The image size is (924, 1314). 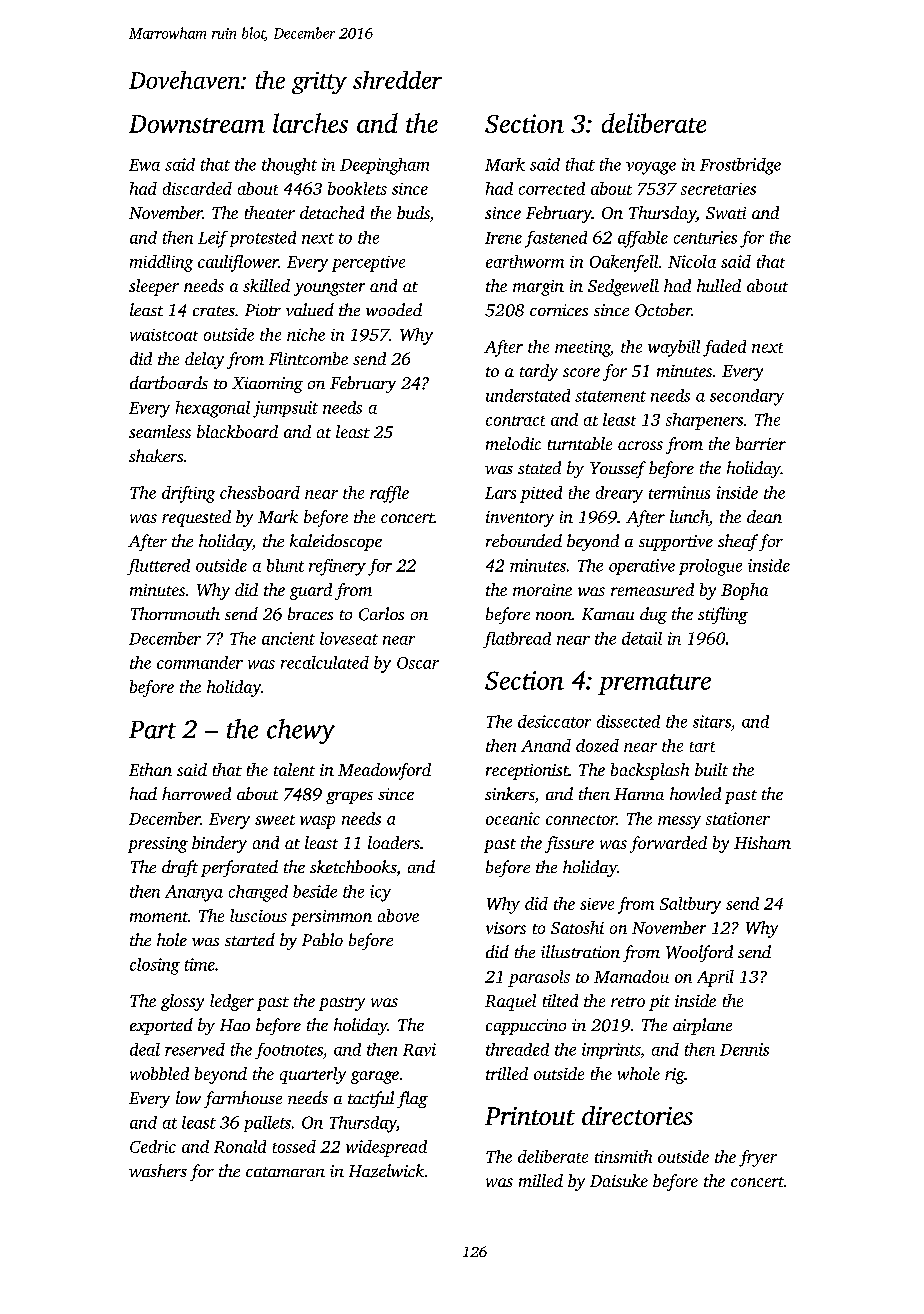 What do you see at coordinates (507, 1073) in the screenshot?
I see `trilled` at bounding box center [507, 1073].
